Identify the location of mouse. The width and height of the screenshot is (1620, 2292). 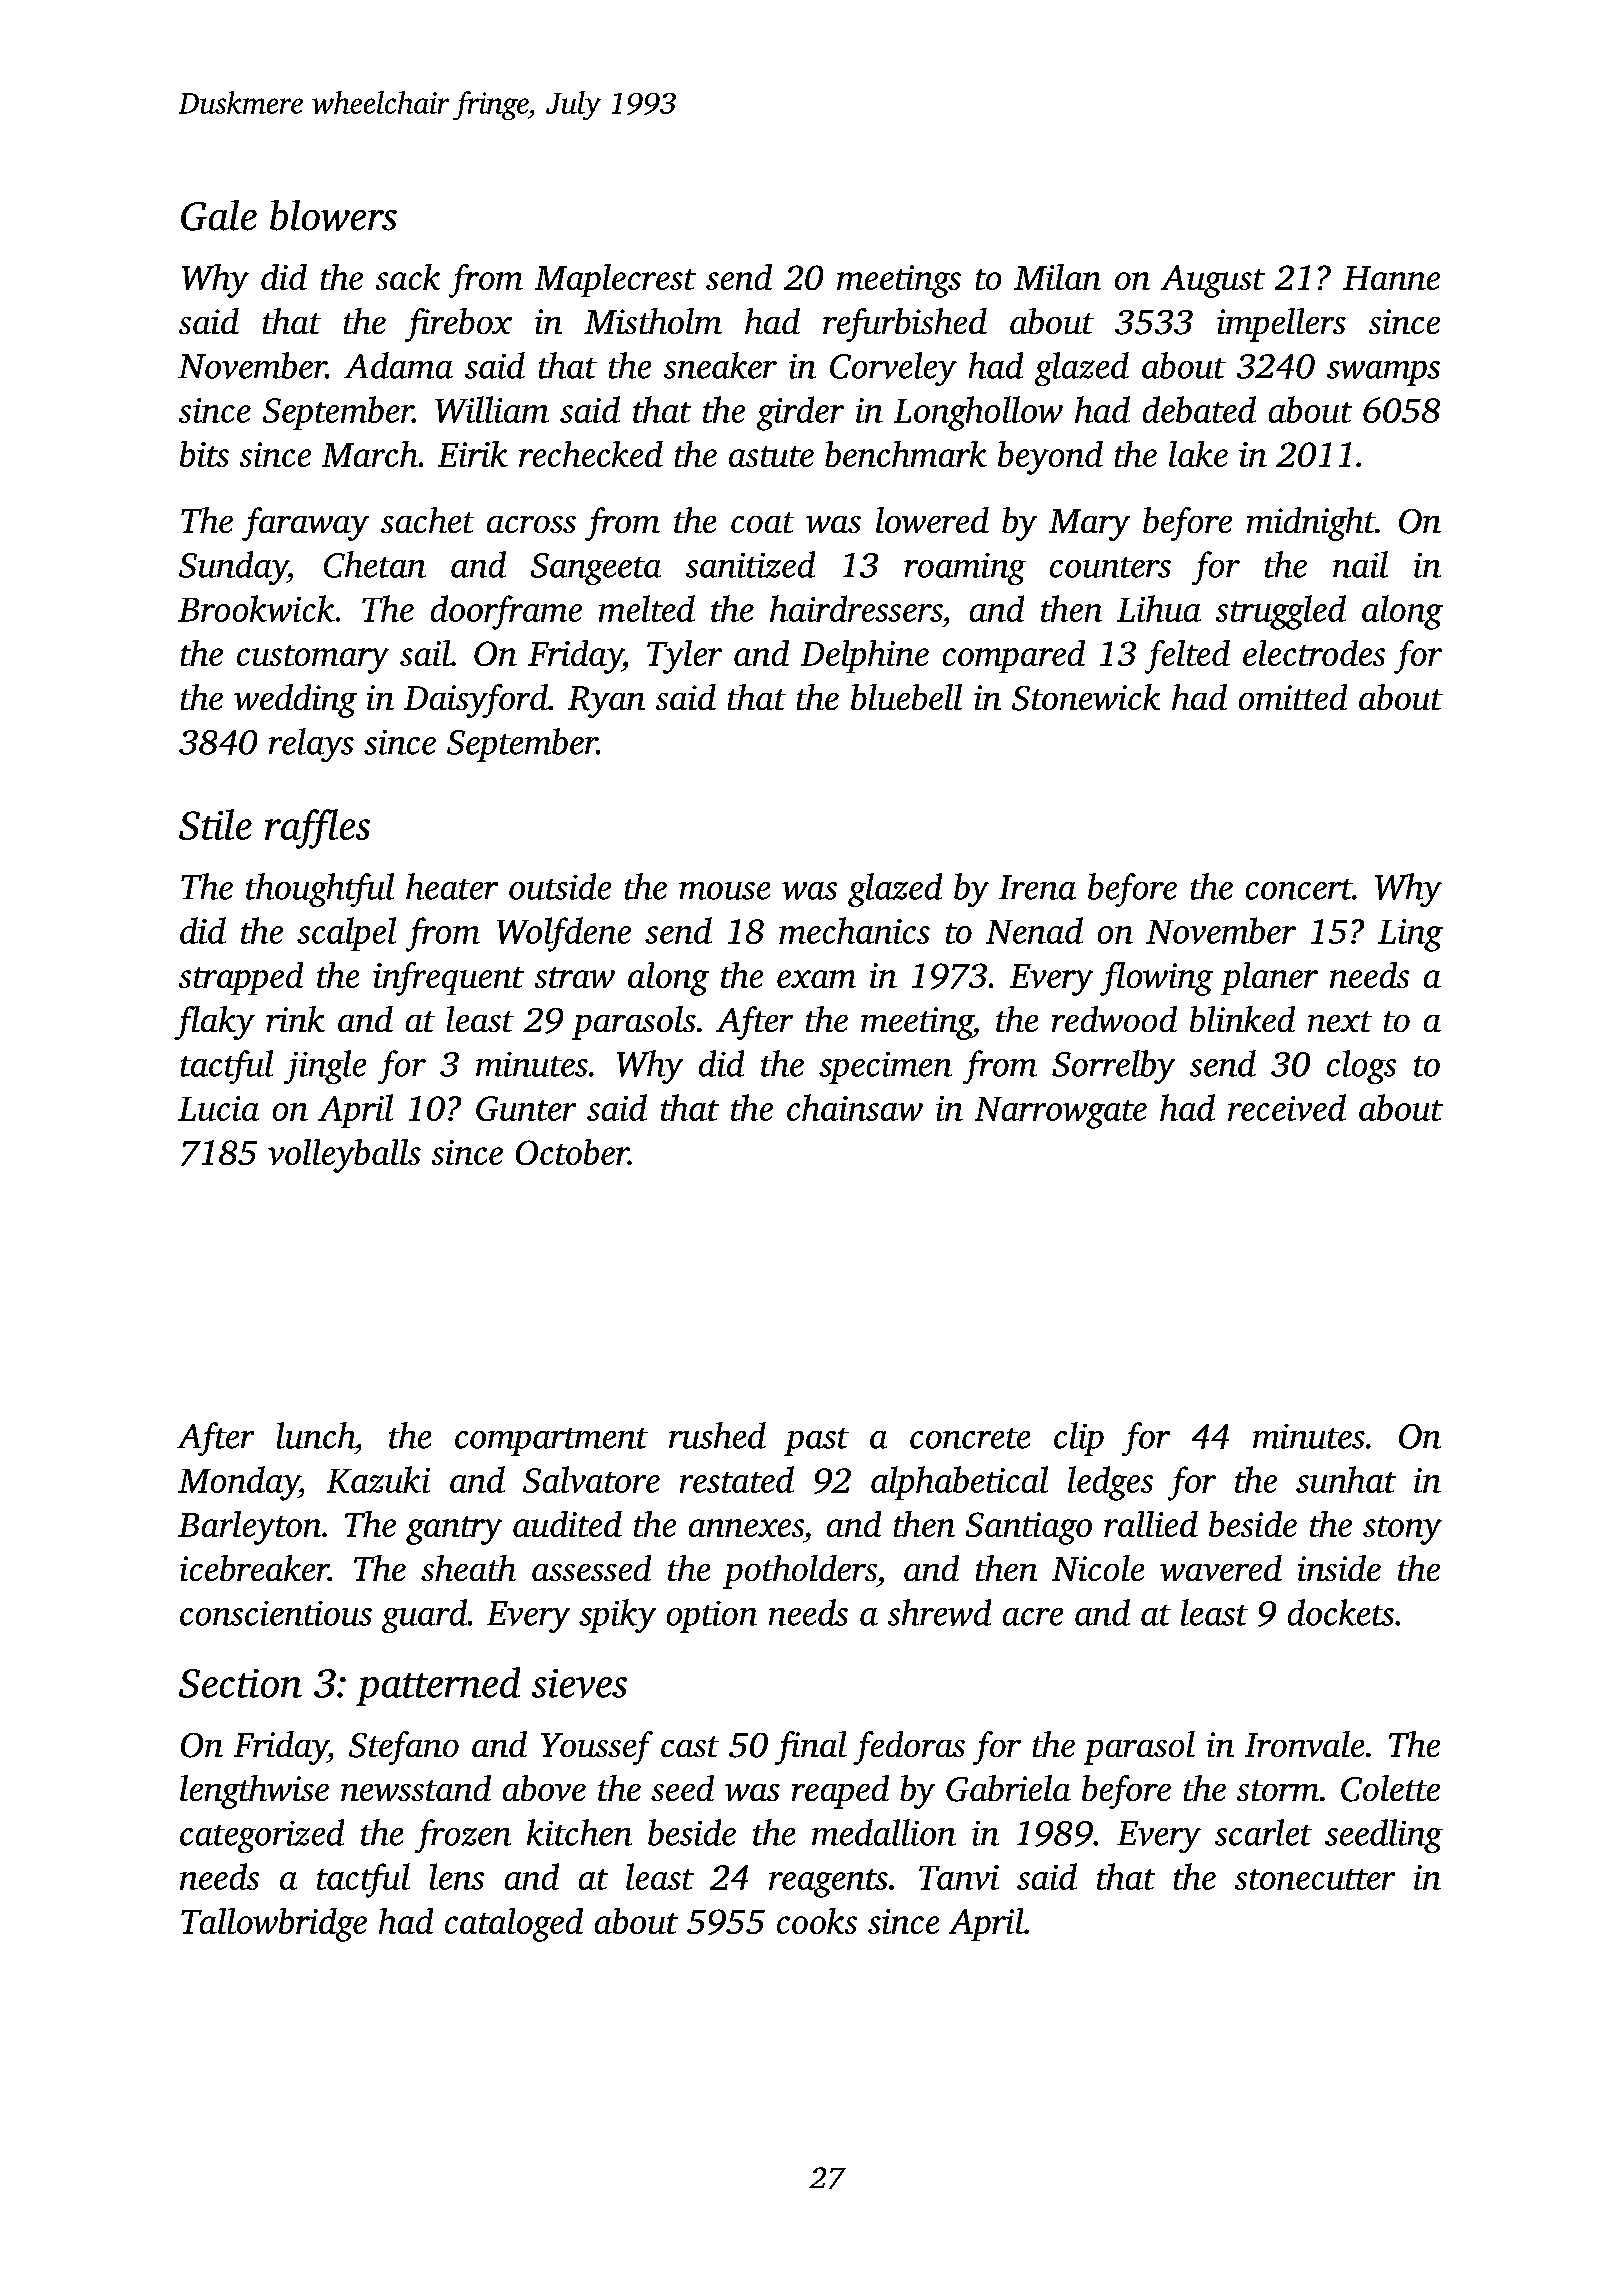
(724, 891).
